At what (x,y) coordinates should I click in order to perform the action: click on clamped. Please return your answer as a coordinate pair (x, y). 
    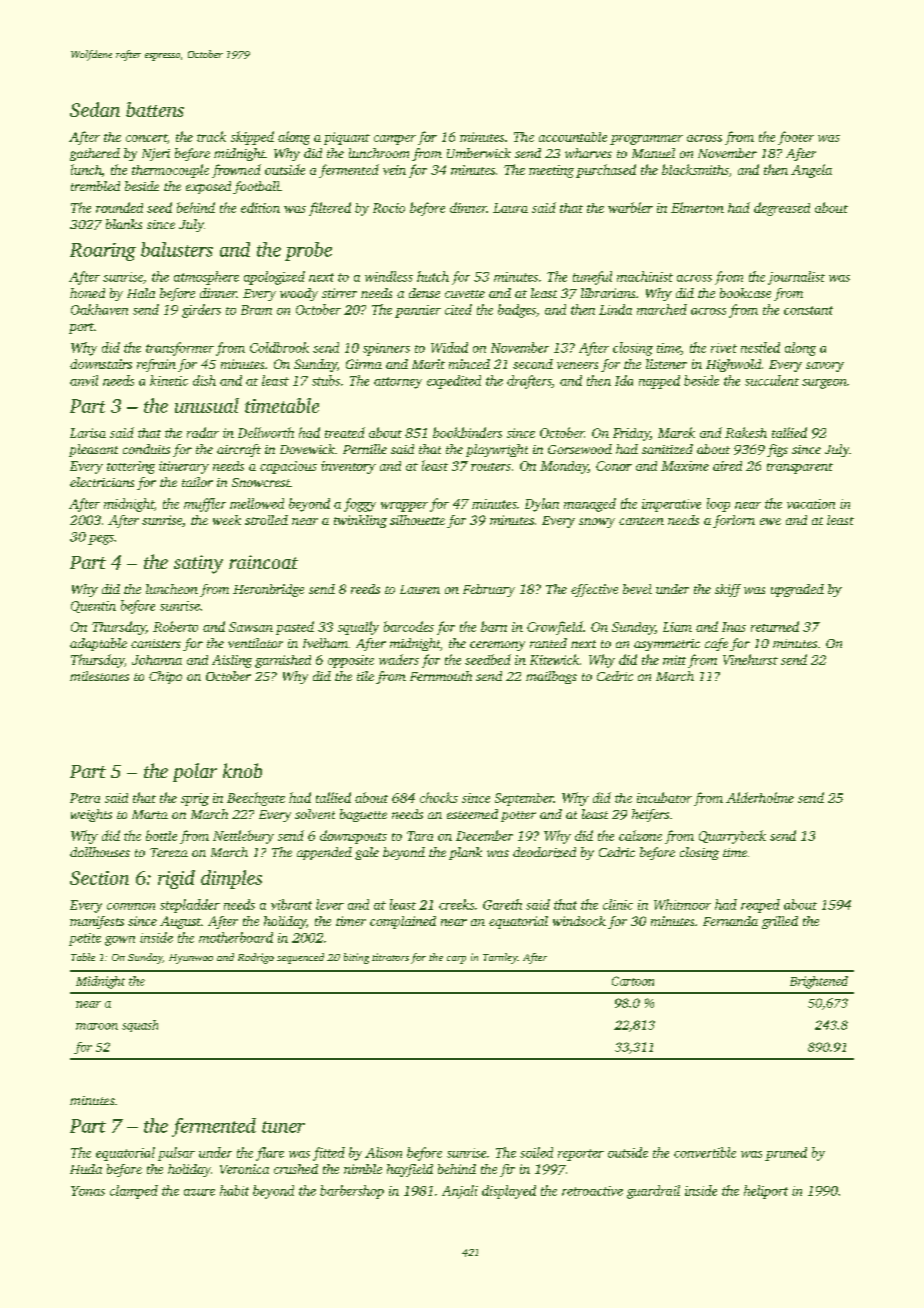
    Looking at the image, I should click on (134, 1192).
